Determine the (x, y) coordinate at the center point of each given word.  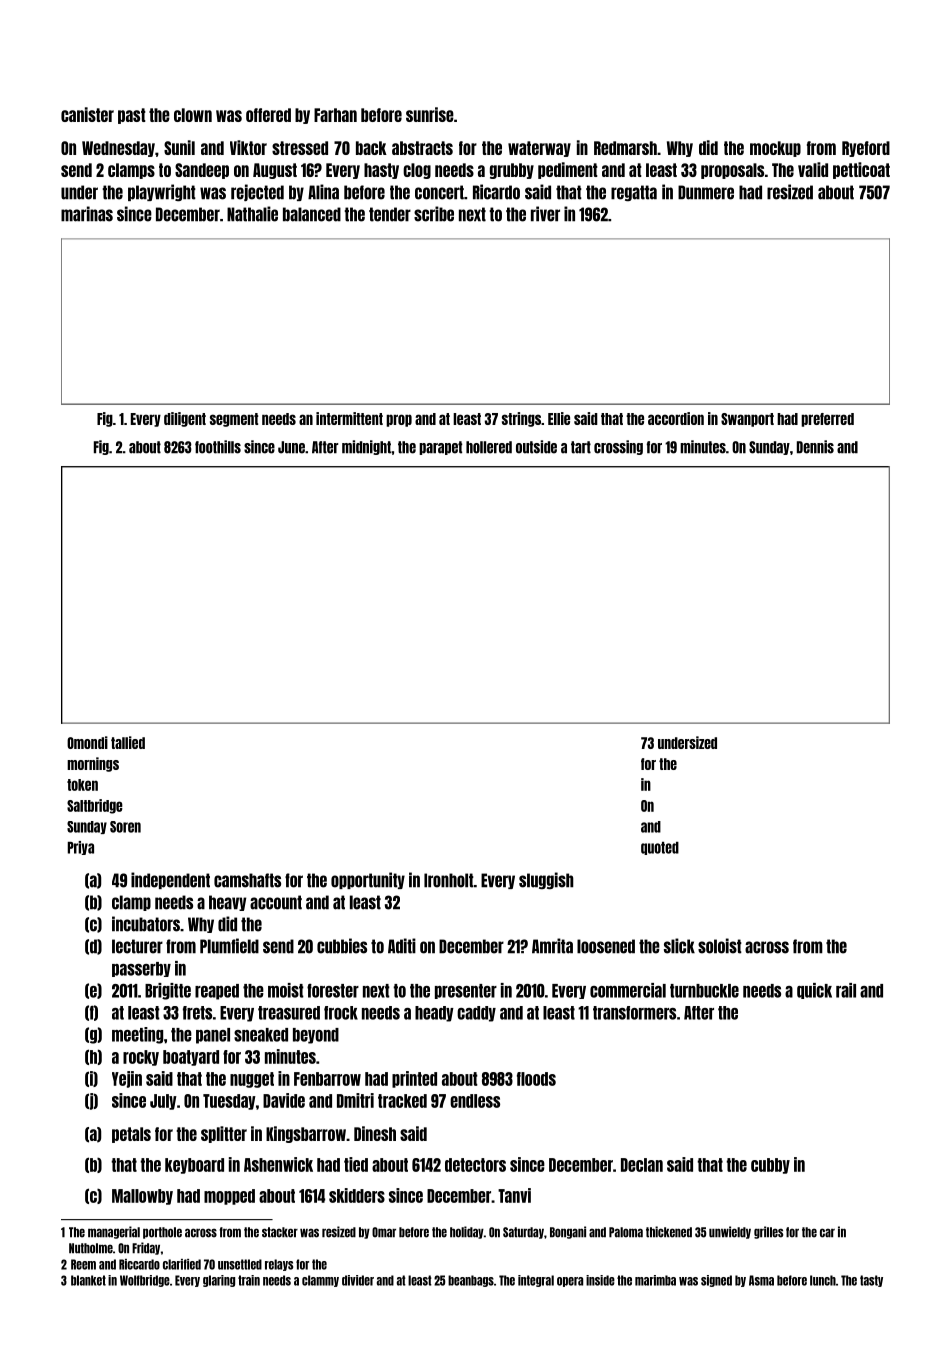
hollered (489, 447)
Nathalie (252, 214)
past (132, 116)
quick (814, 991)
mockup (775, 149)
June (291, 447)
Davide (284, 1100)
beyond (316, 1036)
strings (521, 419)
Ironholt (449, 880)
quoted (660, 848)
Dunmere (706, 192)
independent (170, 880)
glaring (219, 1281)
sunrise (430, 114)
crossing (618, 447)
